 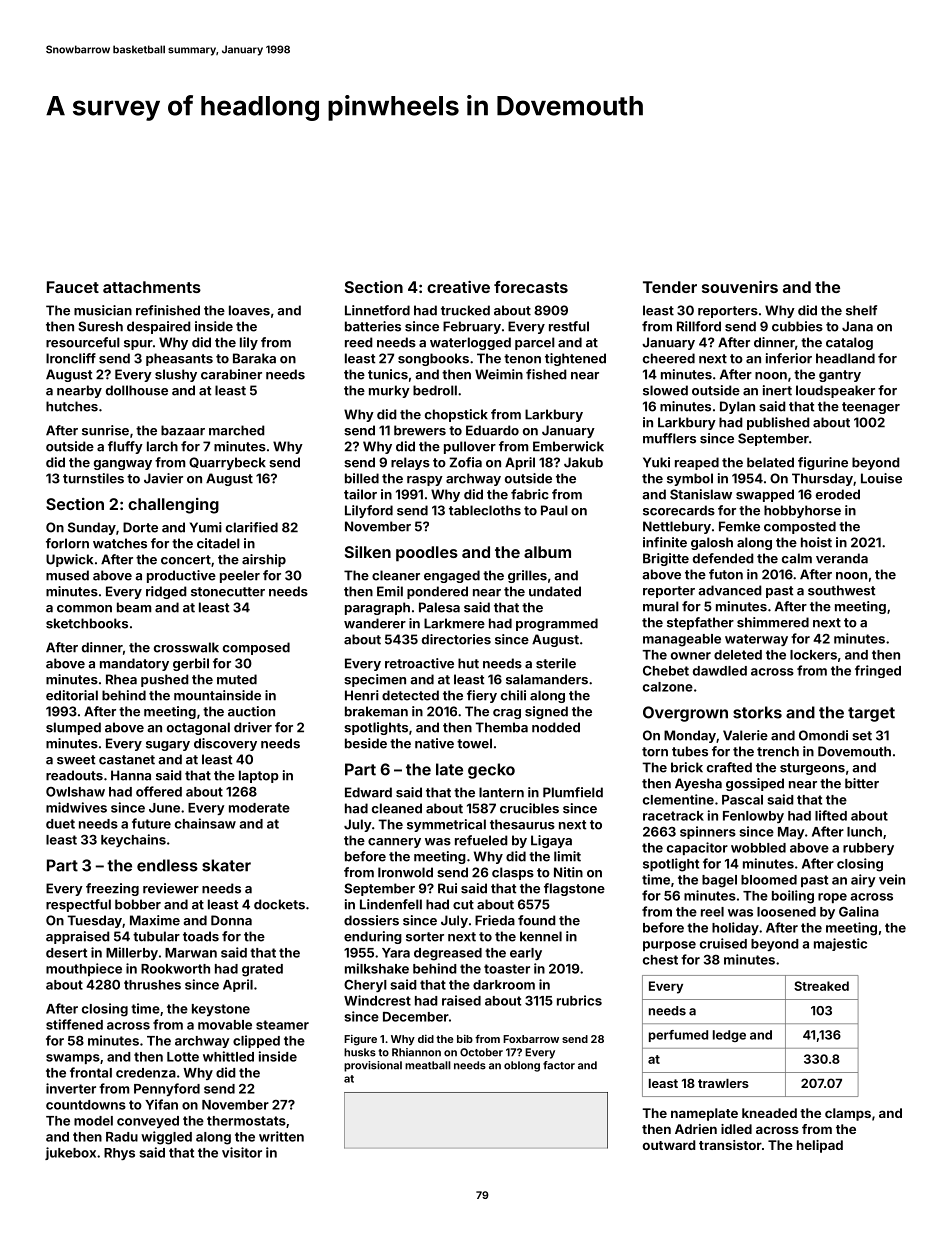 What do you see at coordinates (410, 695) in the document?
I see `detected` at bounding box center [410, 695].
